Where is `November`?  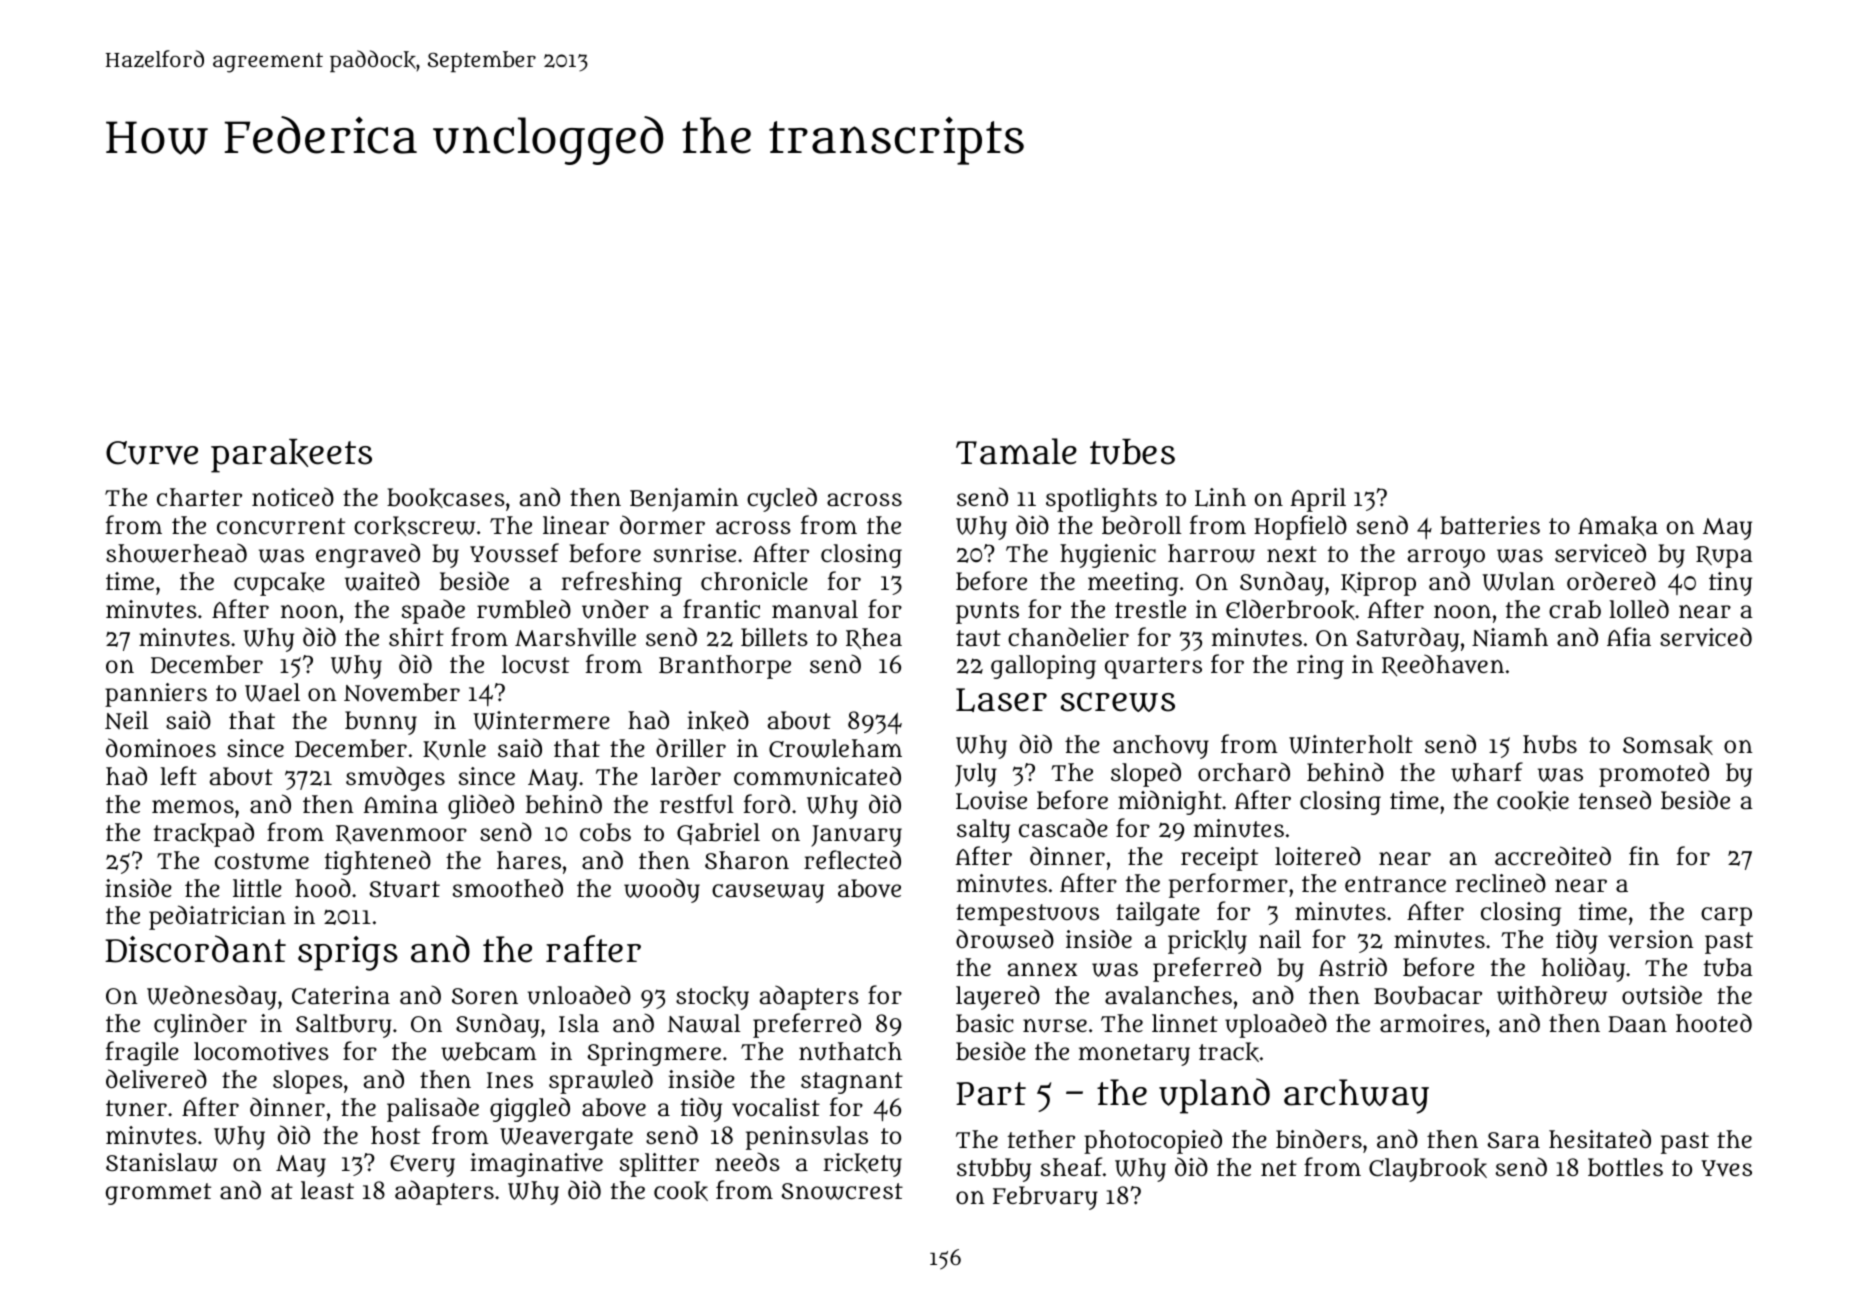
November is located at coordinates (402, 692).
